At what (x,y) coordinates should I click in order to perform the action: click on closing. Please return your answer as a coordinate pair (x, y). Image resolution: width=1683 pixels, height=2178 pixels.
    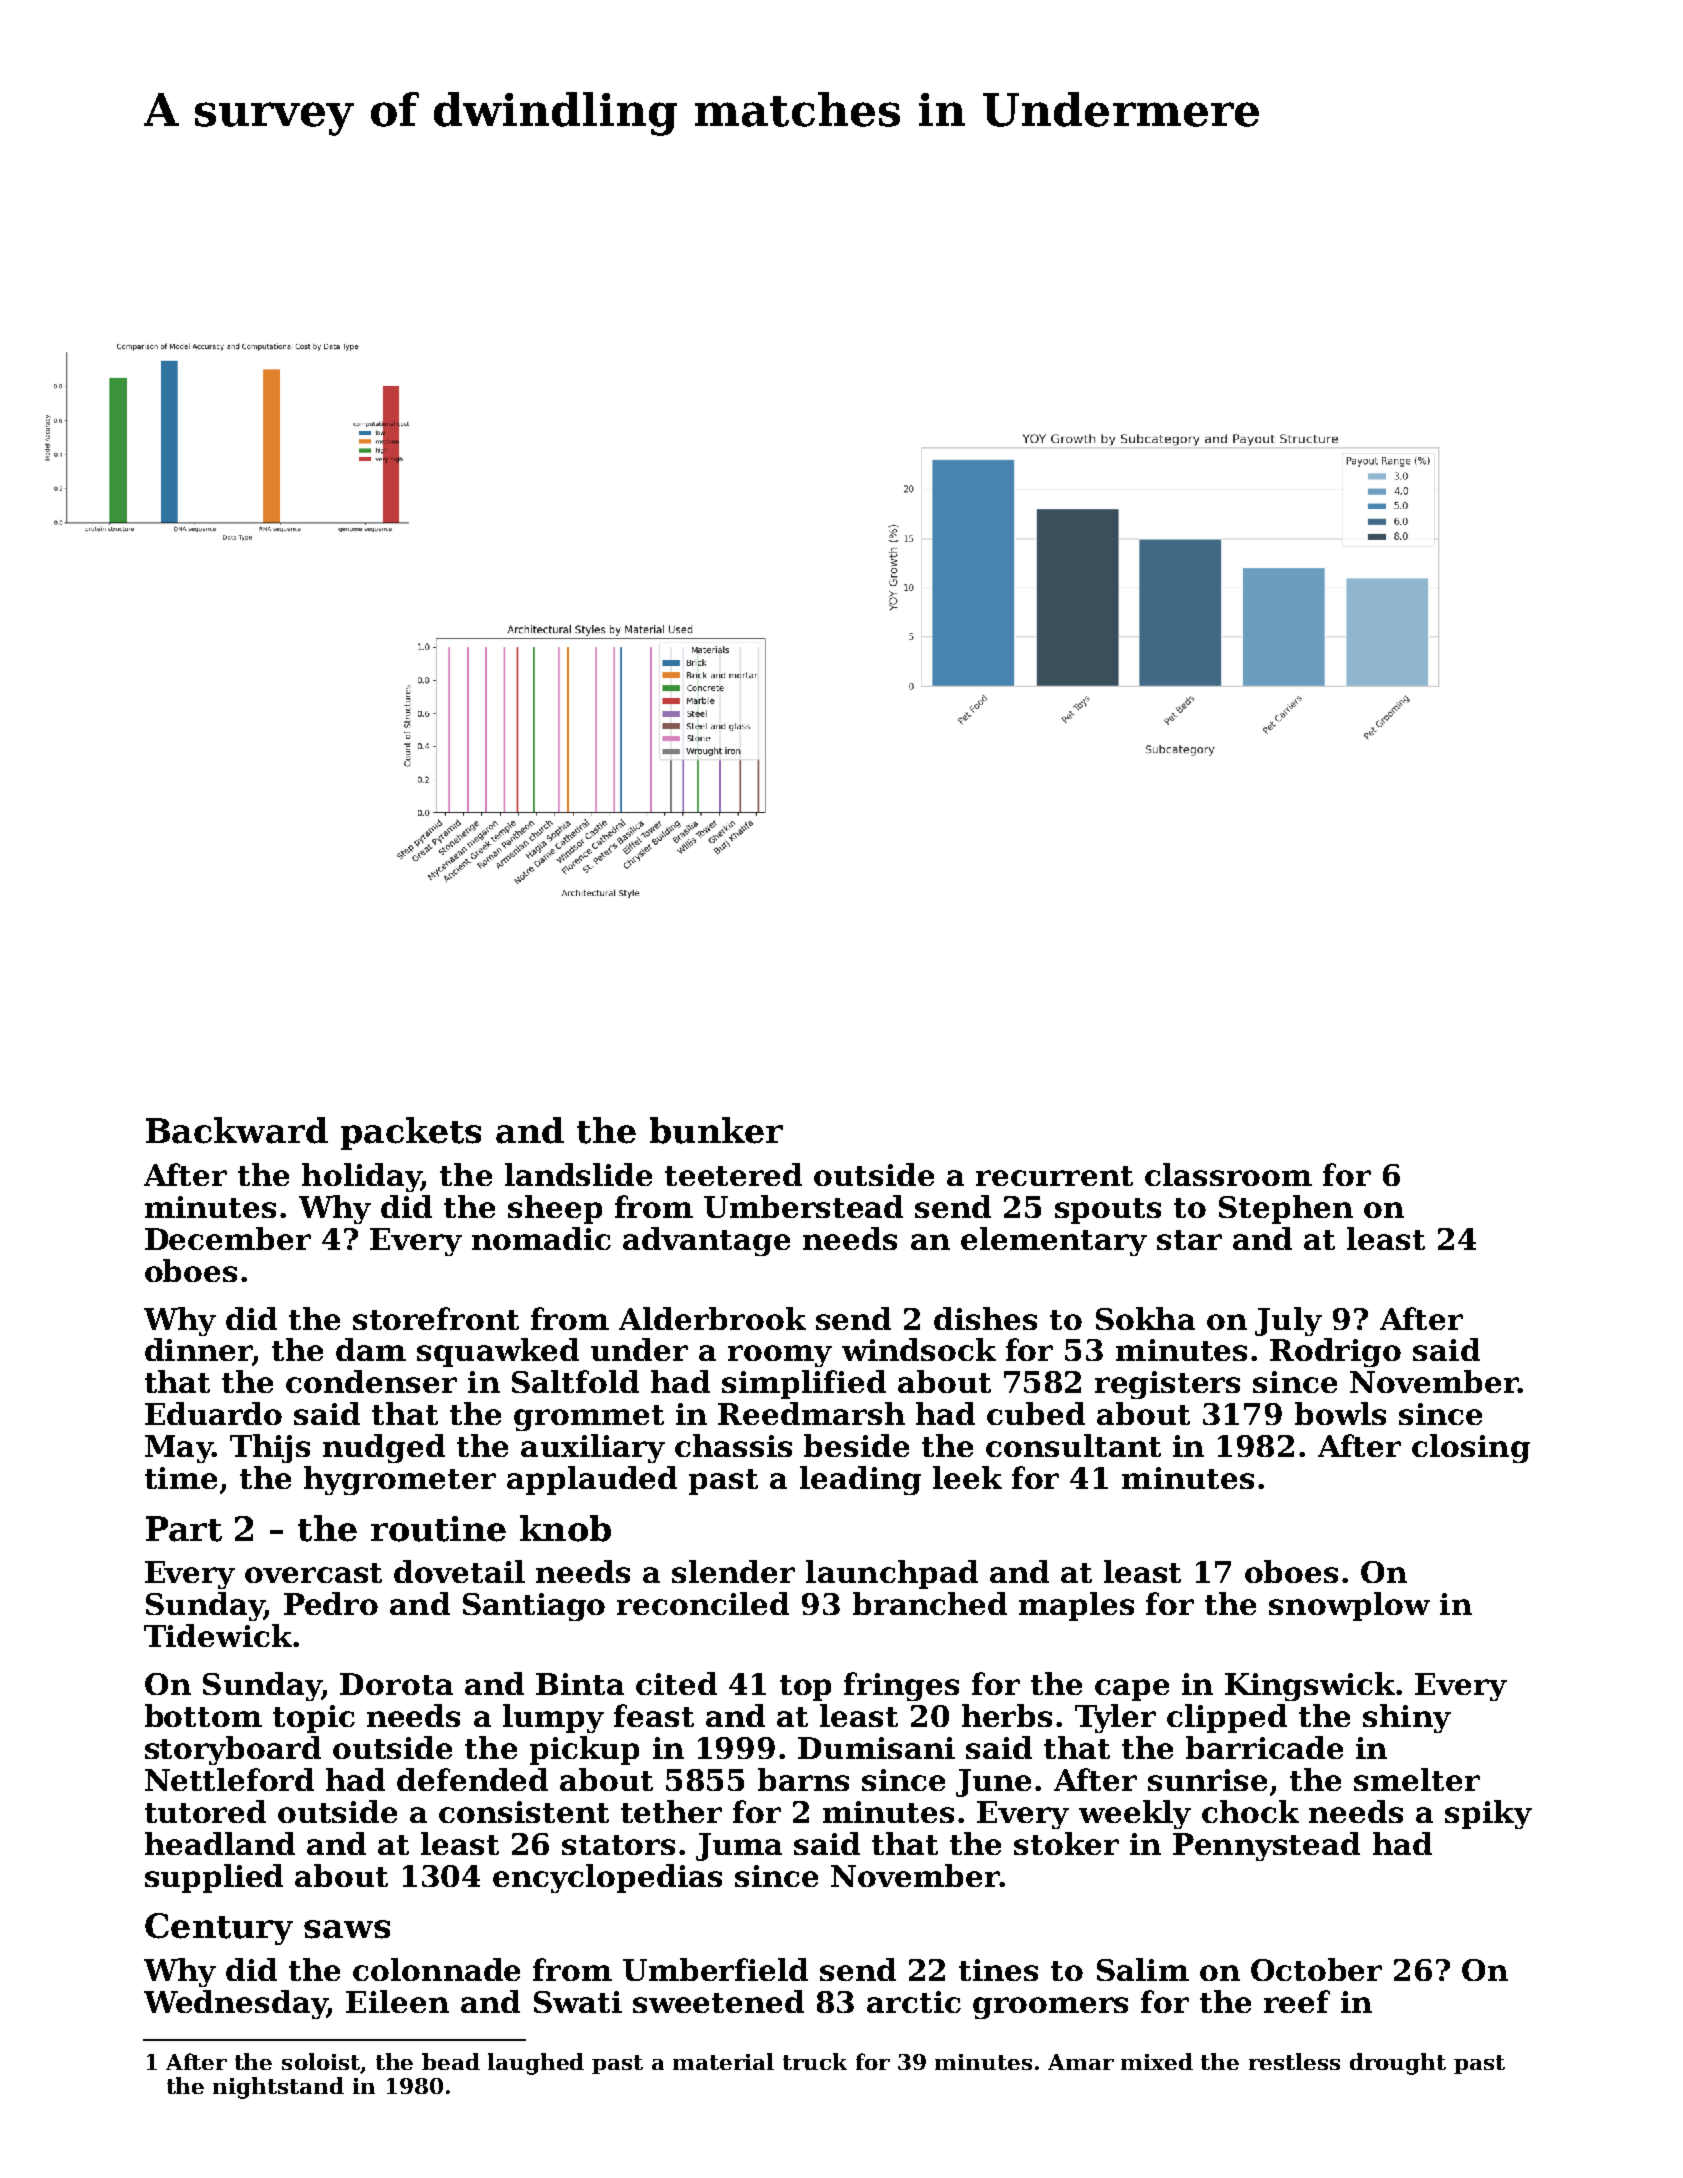
    Looking at the image, I should click on (1471, 1448).
